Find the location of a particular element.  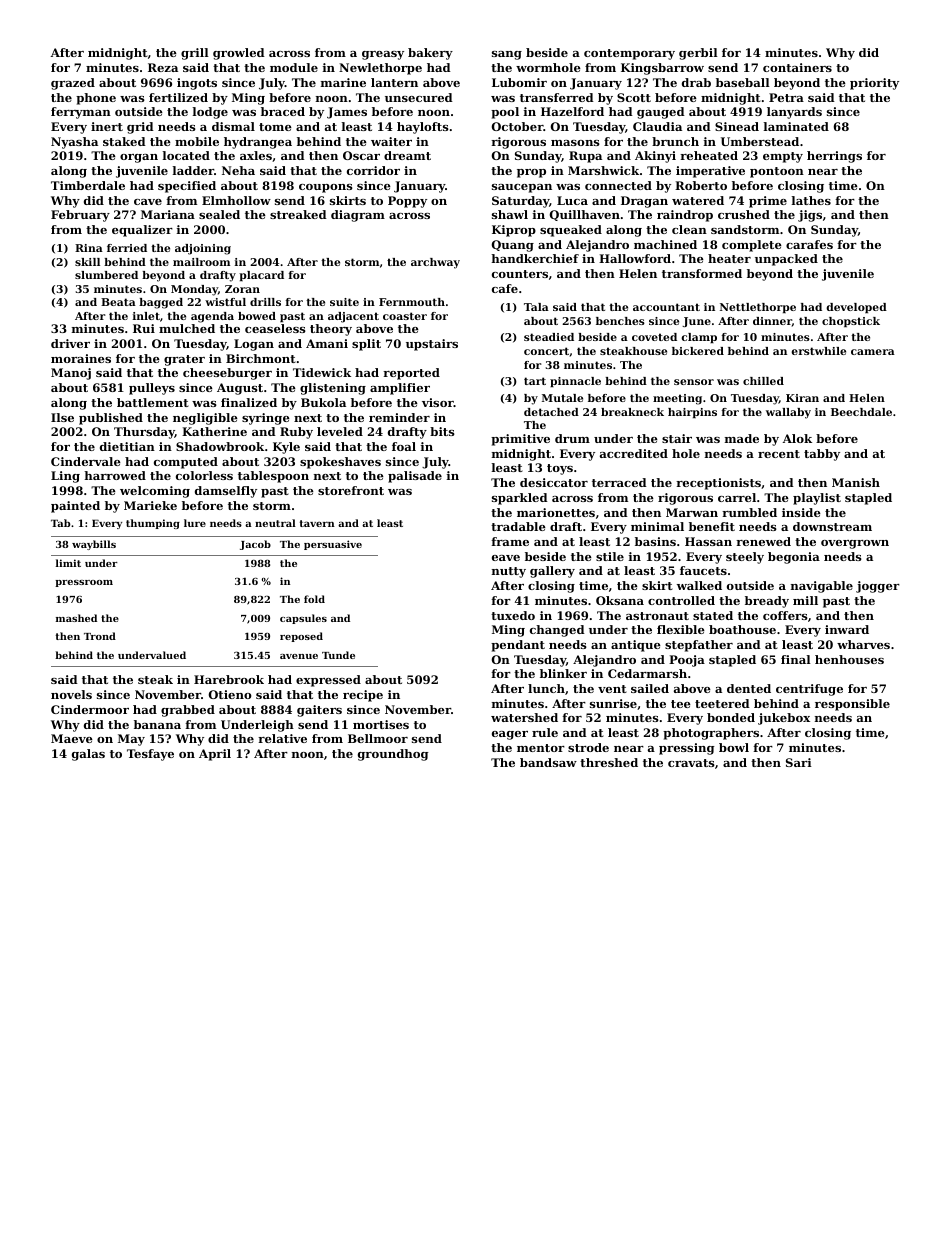

adjoining is located at coordinates (203, 249).
